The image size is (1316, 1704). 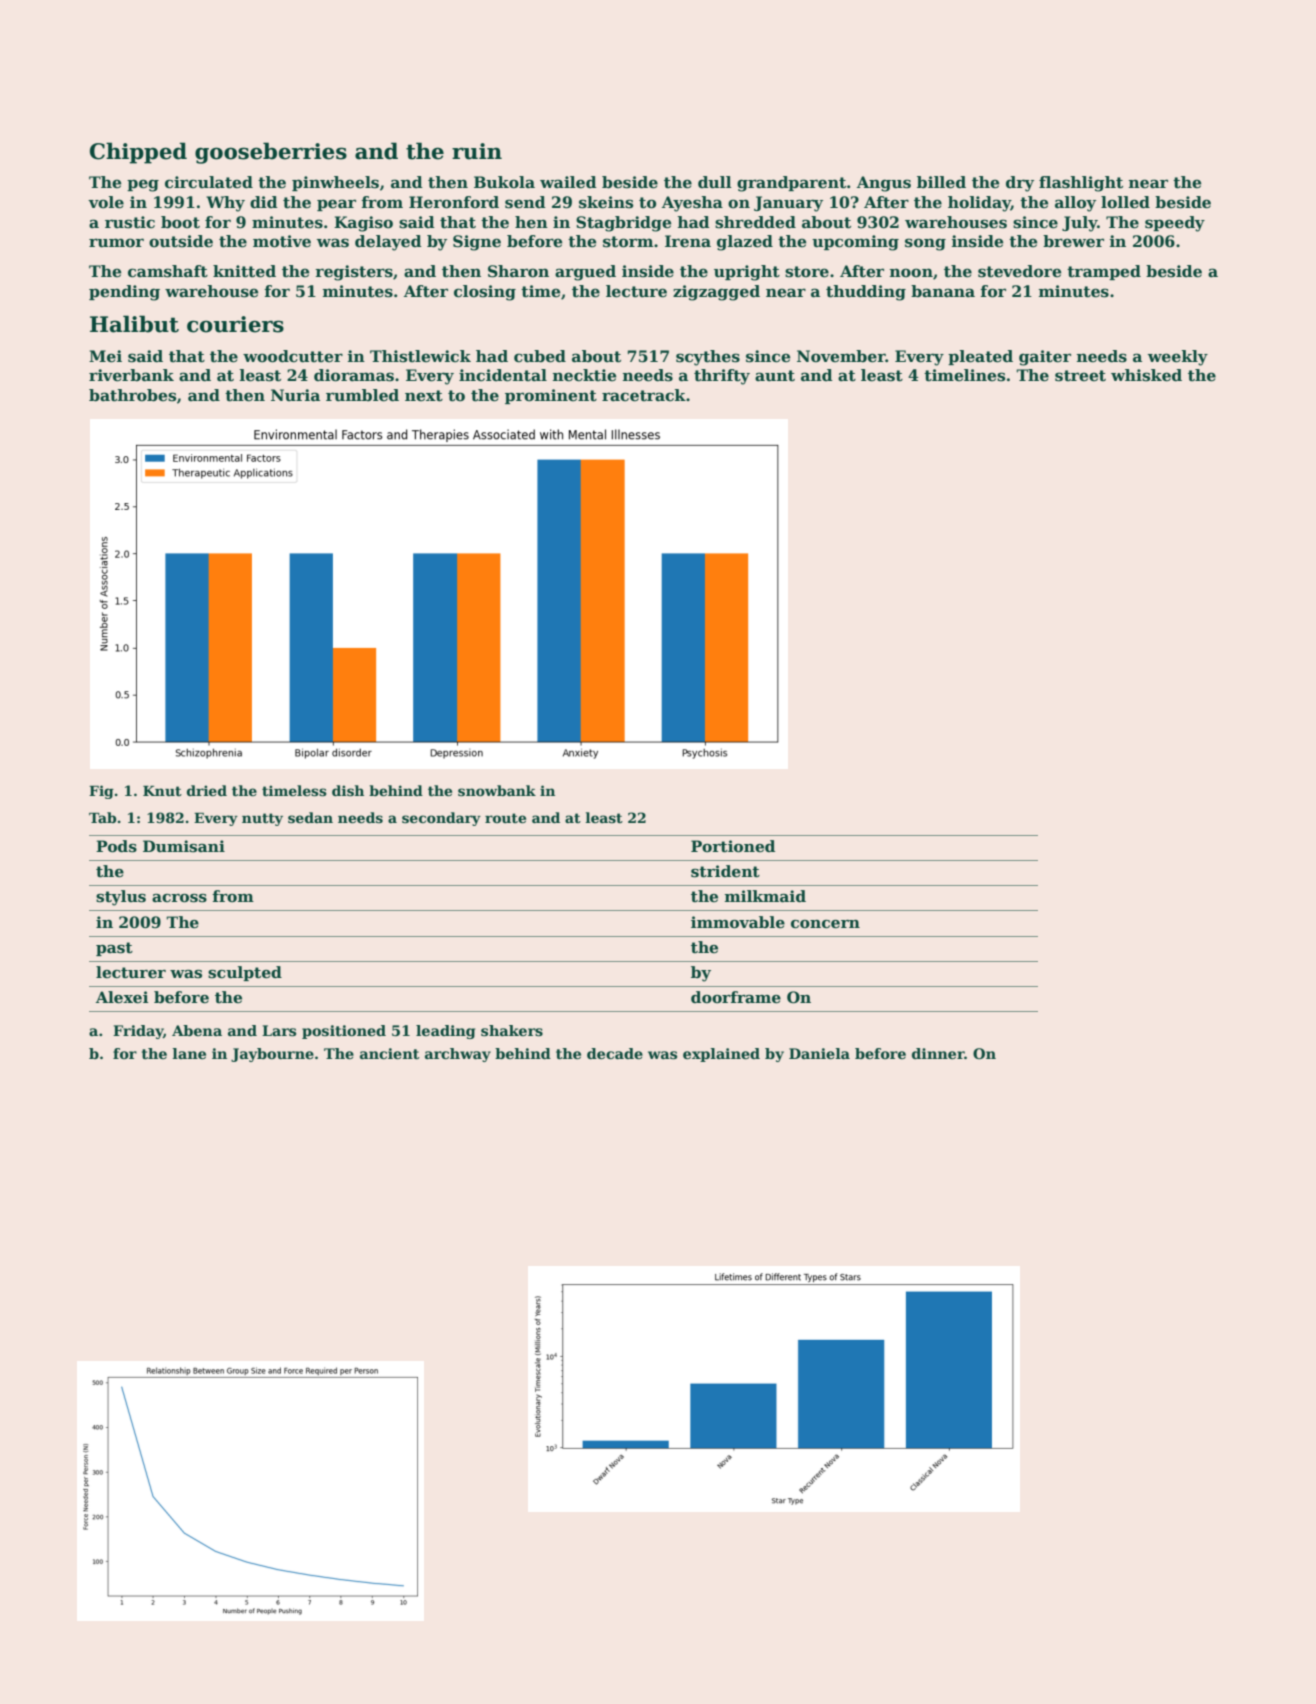 What do you see at coordinates (105, 356) in the image?
I see `Mei` at bounding box center [105, 356].
